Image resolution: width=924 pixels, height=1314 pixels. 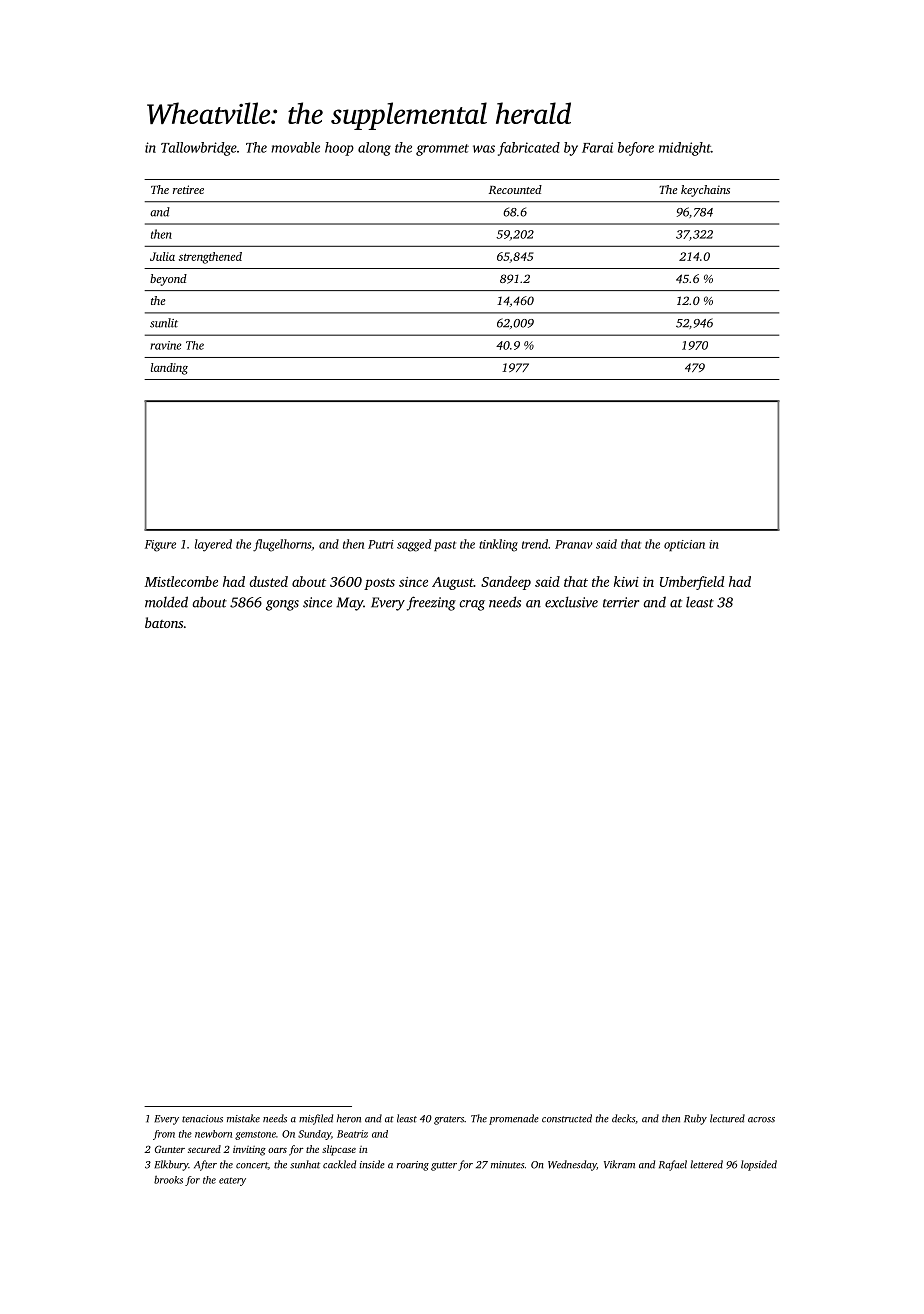 I want to click on Gunter, so click(x=170, y=1149).
